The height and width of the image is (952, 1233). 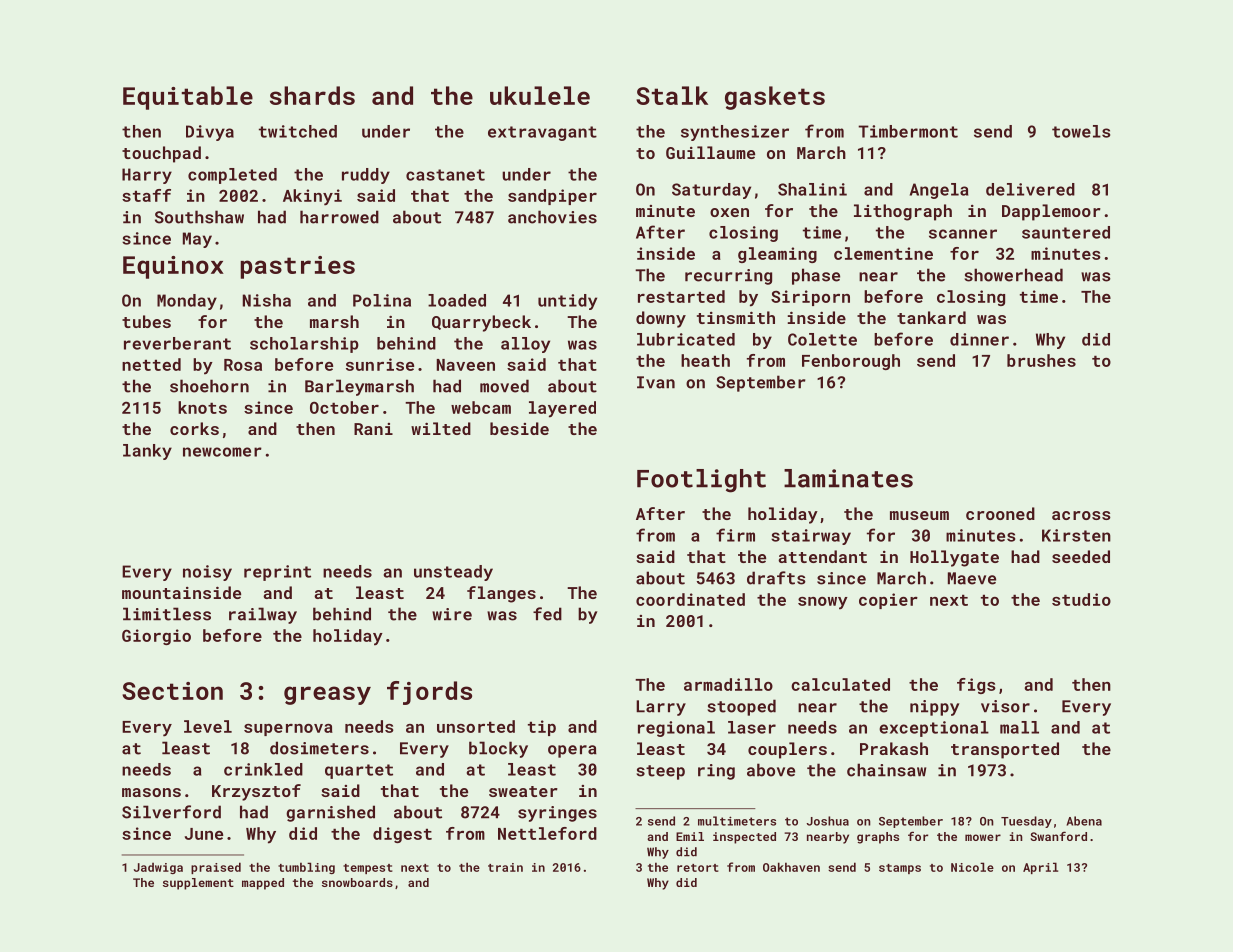 I want to click on ukulele, so click(x=540, y=95).
